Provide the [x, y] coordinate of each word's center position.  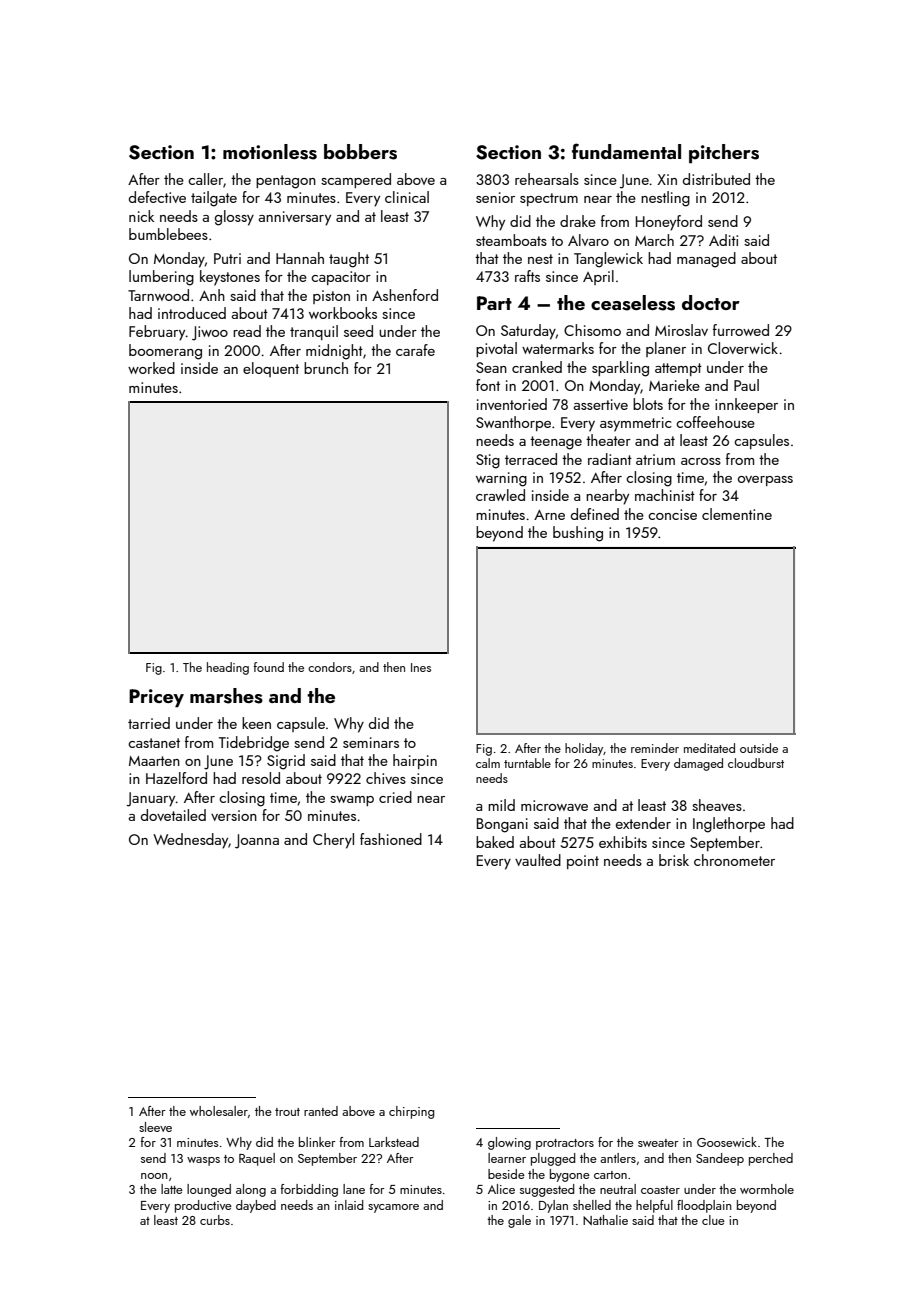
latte [172, 1189]
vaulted [538, 860]
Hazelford [176, 778]
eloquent [271, 369]
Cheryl [333, 841]
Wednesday [191, 841]
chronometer [734, 860]
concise [672, 514]
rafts [527, 276]
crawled [500, 495]
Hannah [300, 258]
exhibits [623, 842]
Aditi [723, 240]
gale [519, 1221]
